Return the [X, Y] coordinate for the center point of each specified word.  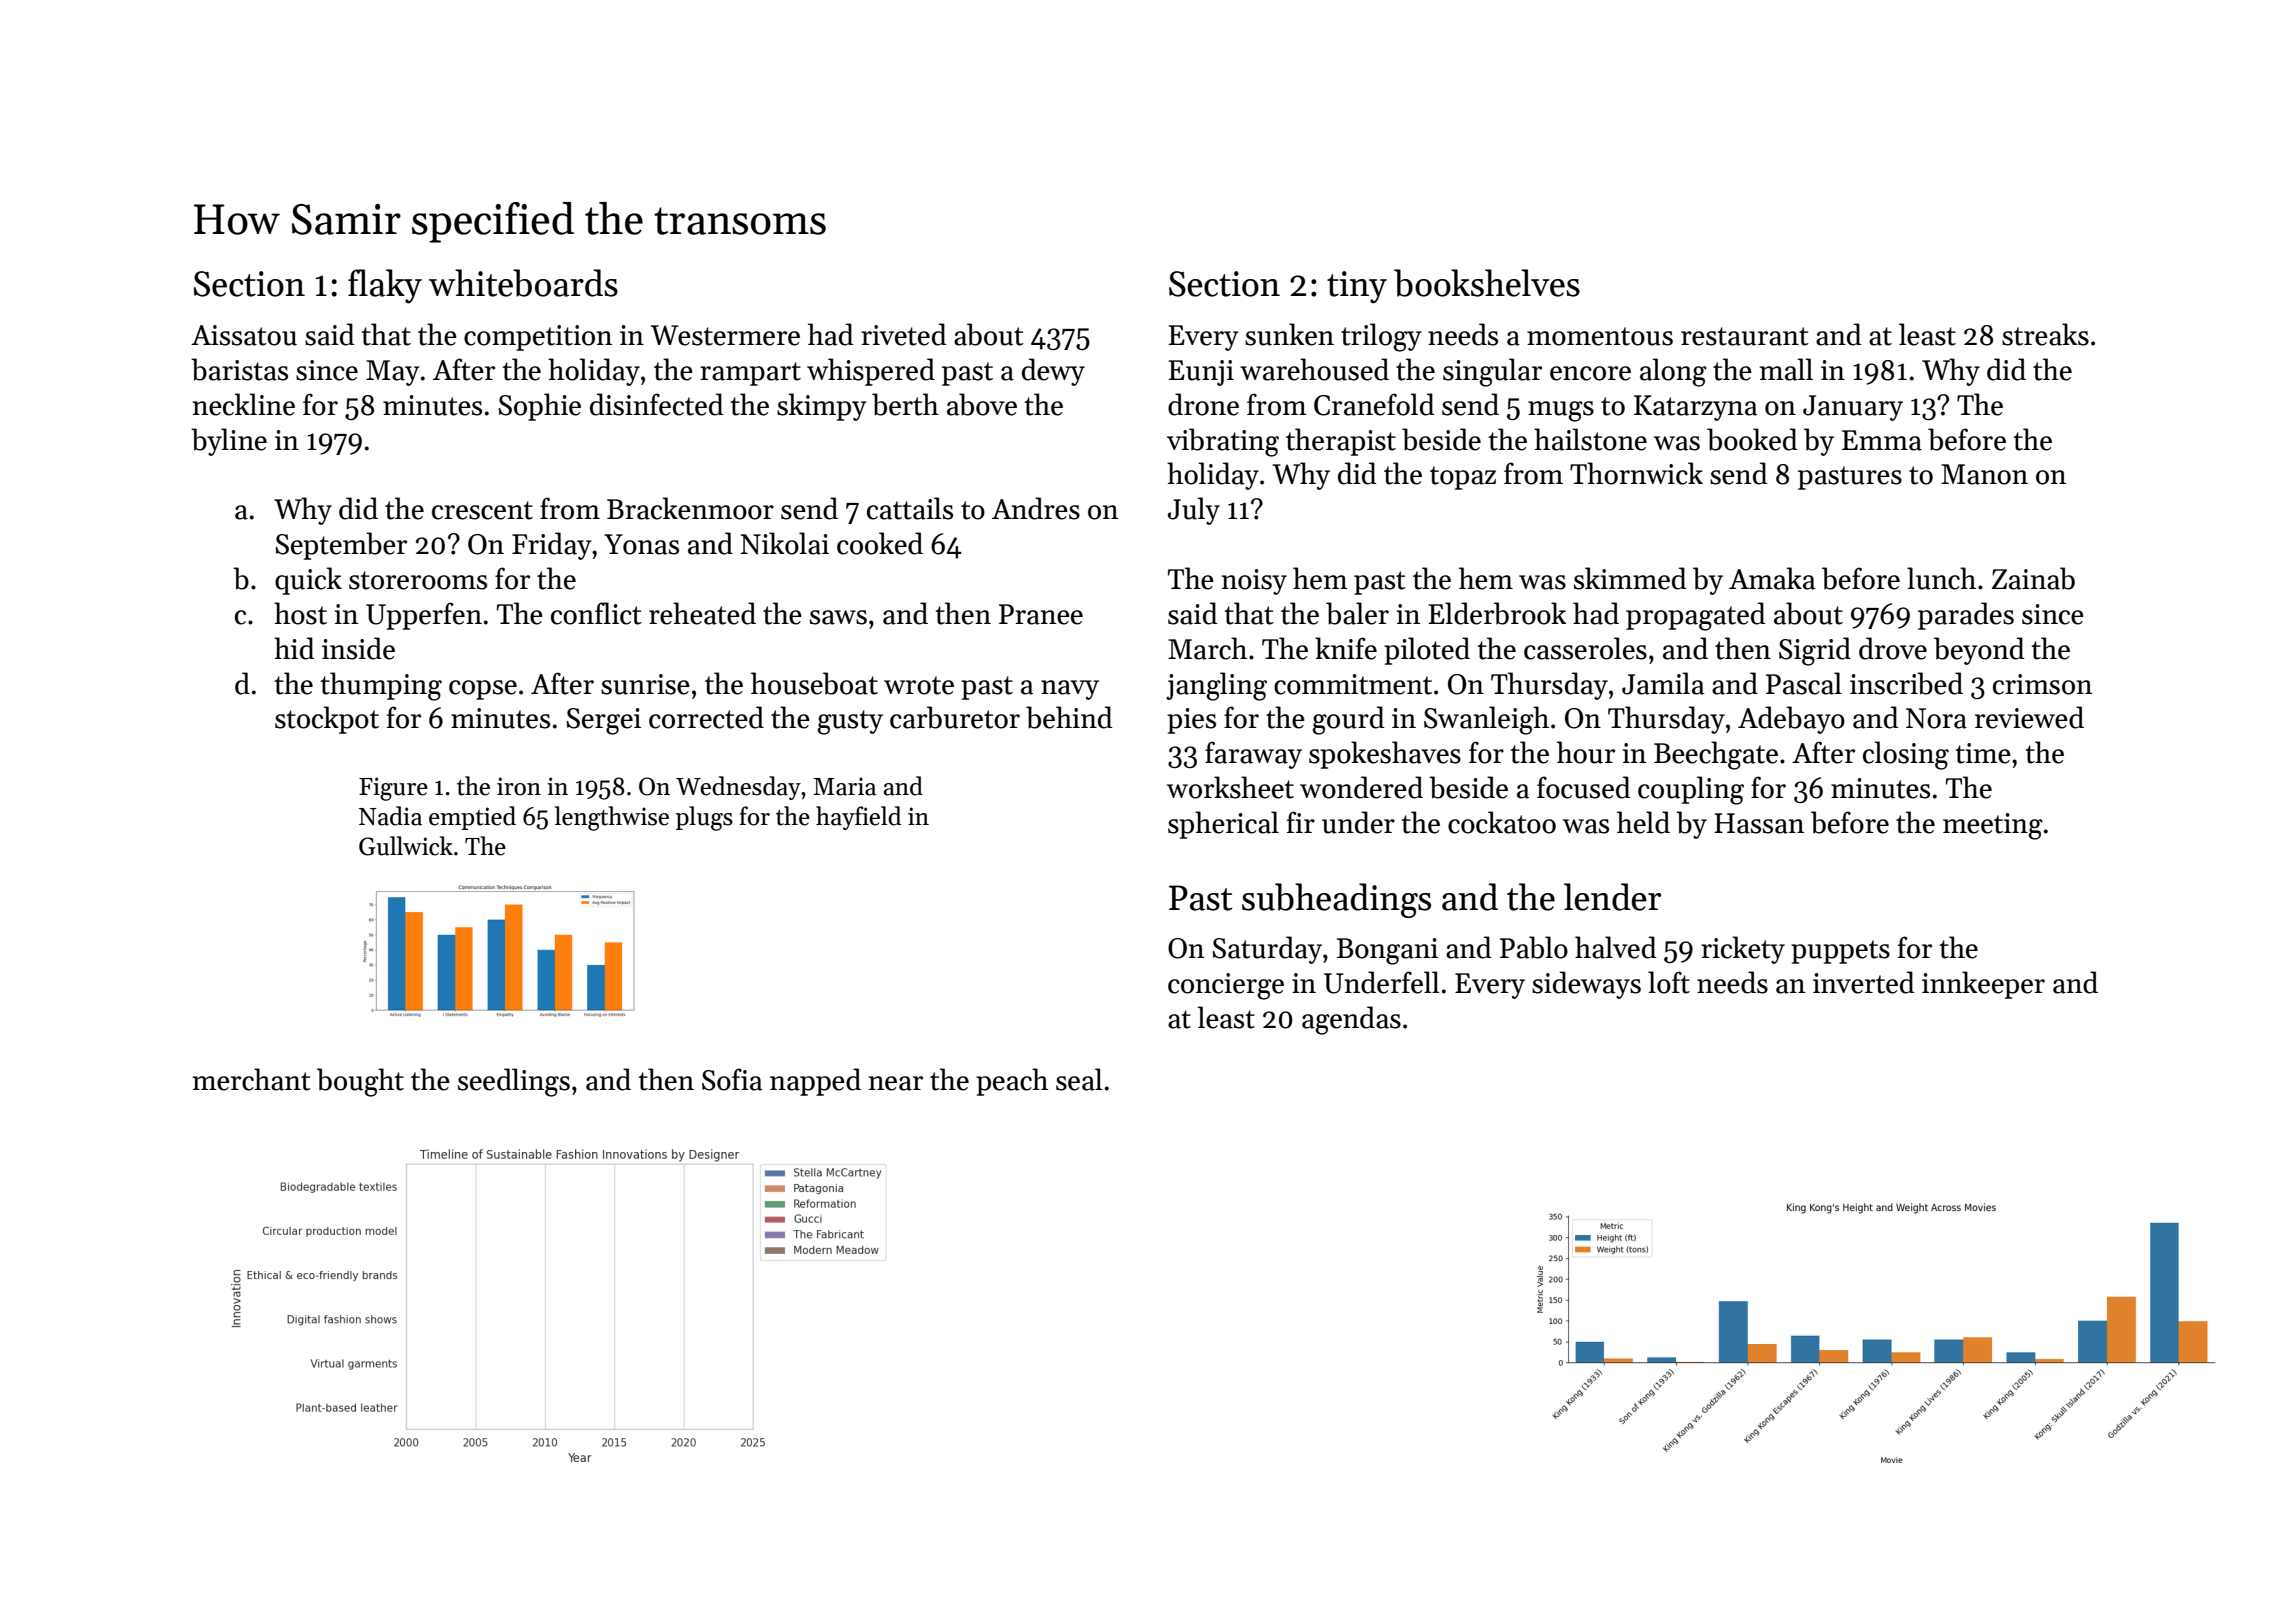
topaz [1463, 478]
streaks [2045, 334]
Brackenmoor [690, 508]
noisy [1254, 582]
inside [358, 648]
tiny [1357, 287]
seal [1079, 1079]
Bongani [1387, 951]
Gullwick [406, 846]
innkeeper [1983, 985]
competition [538, 338]
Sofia [732, 1079]
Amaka [1772, 578]
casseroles [1585, 648]
